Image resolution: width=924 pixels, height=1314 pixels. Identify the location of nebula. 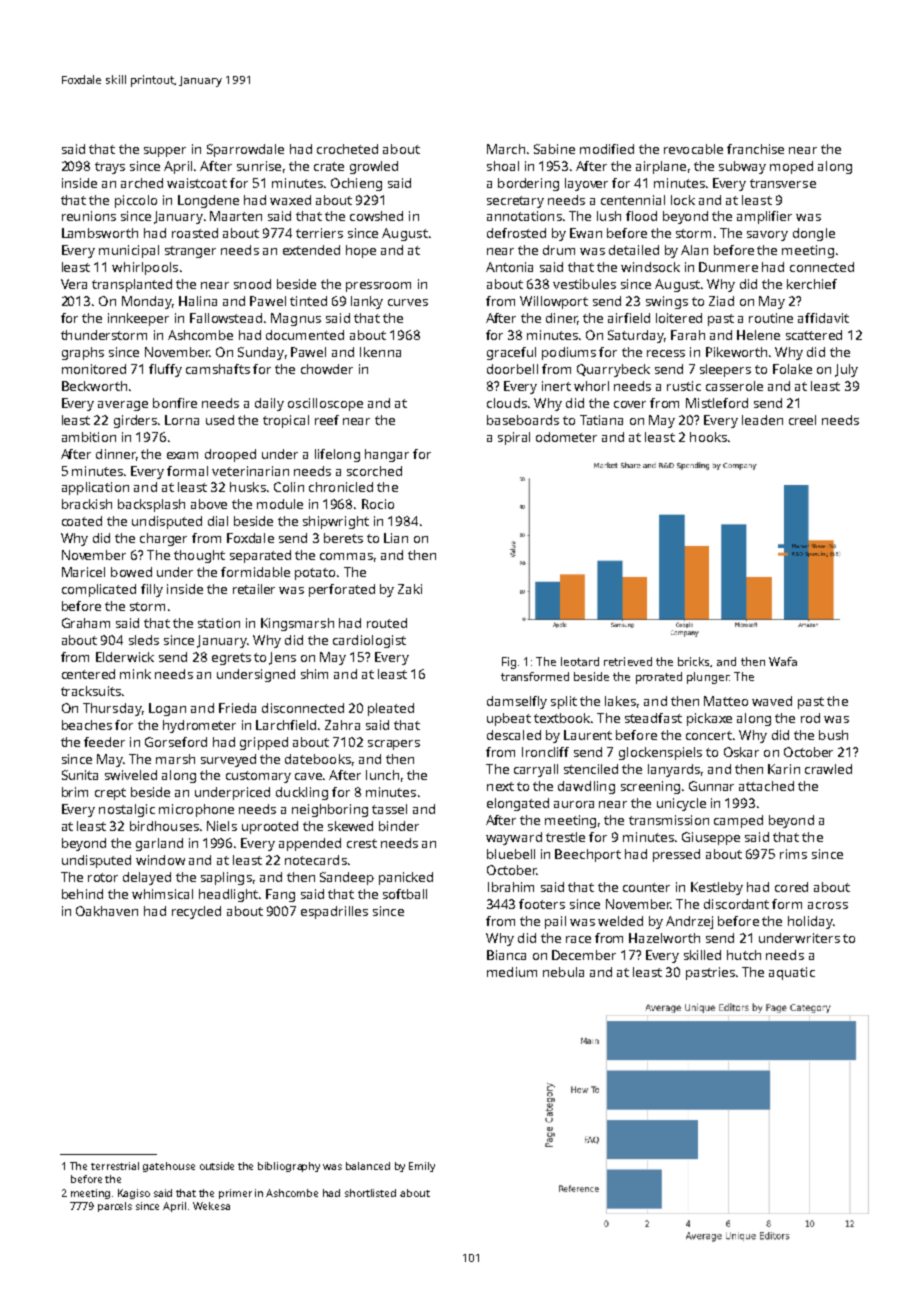
(563, 972).
